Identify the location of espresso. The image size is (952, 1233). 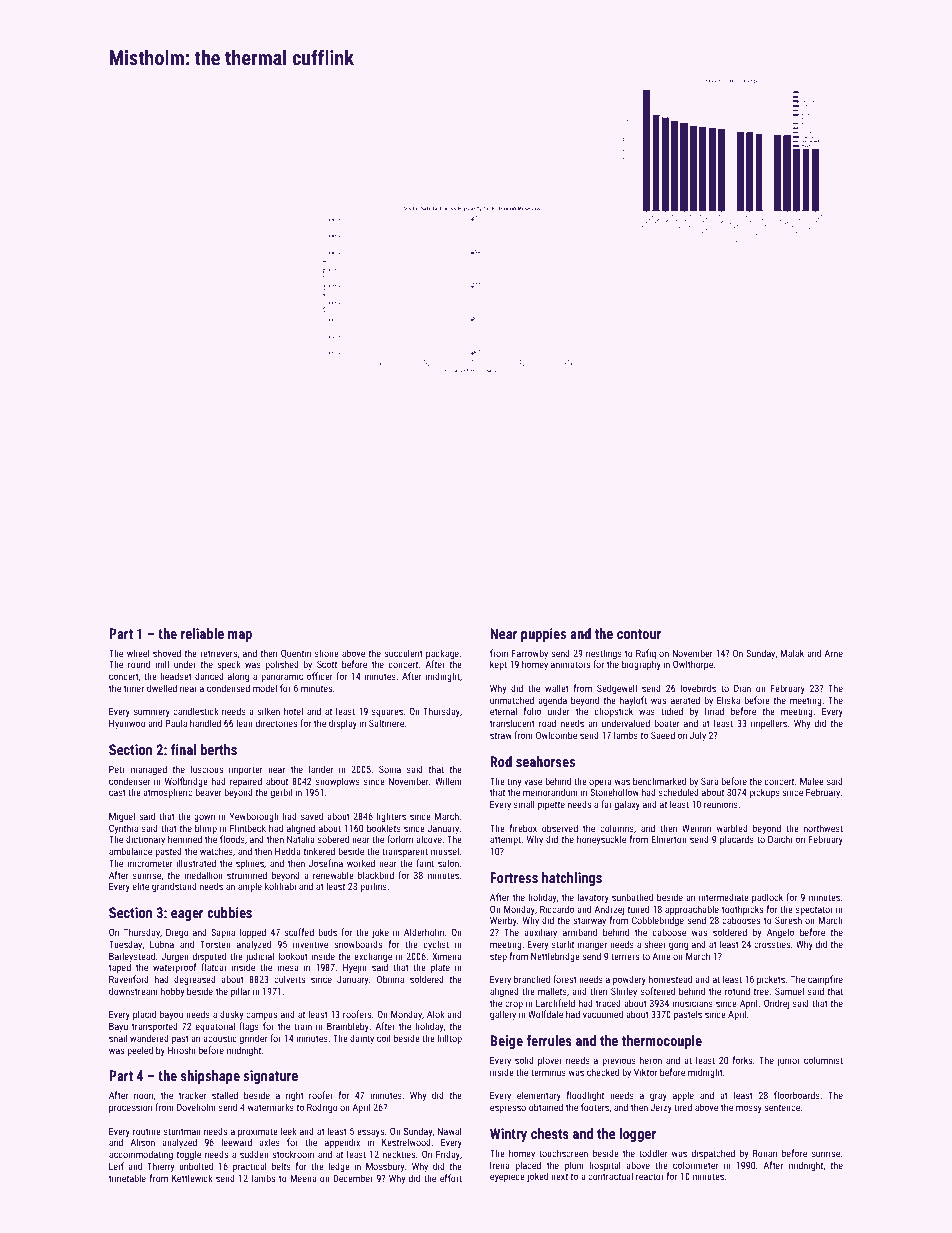
(508, 1109).
